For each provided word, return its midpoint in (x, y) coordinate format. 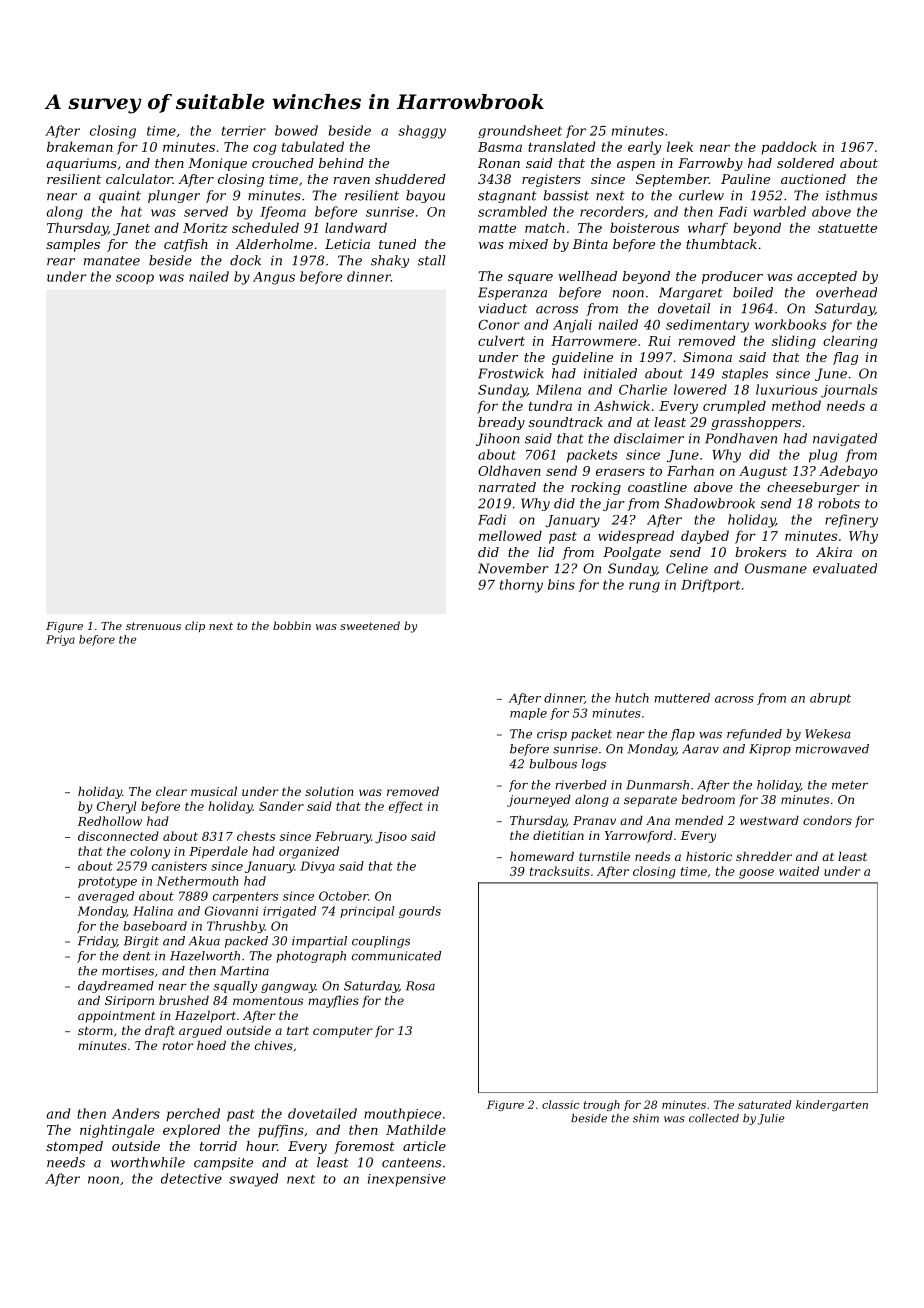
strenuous (153, 626)
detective (191, 1178)
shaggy (422, 132)
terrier (244, 131)
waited (799, 871)
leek (680, 146)
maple (528, 714)
